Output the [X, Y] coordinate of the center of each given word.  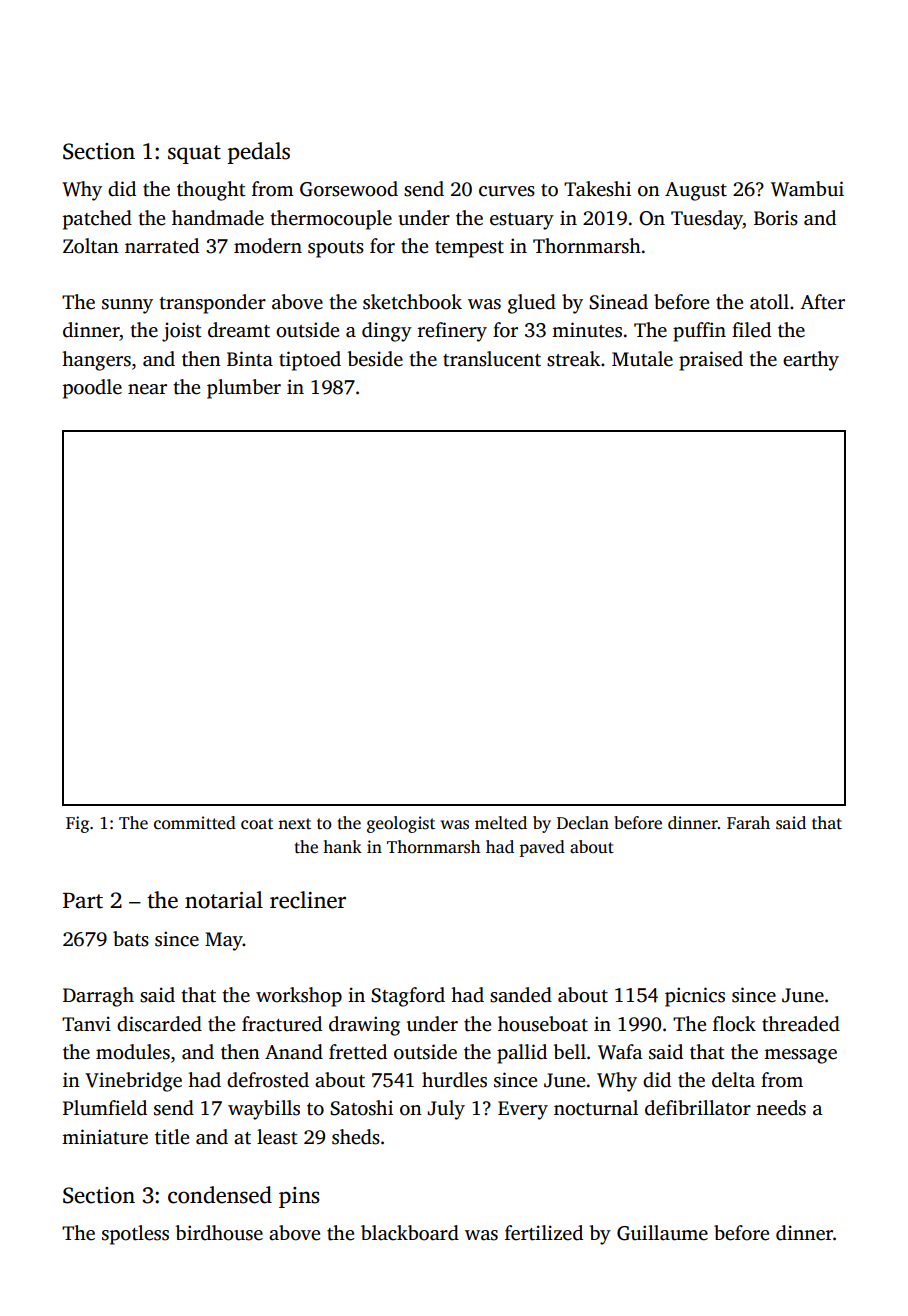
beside [375, 359]
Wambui [807, 189]
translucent [492, 359]
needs [781, 1108]
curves [507, 191]
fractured [282, 1024]
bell [570, 1052]
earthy [811, 361]
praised [711, 361]
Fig [77, 824]
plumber [244, 389]
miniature [105, 1137]
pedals [259, 153]
